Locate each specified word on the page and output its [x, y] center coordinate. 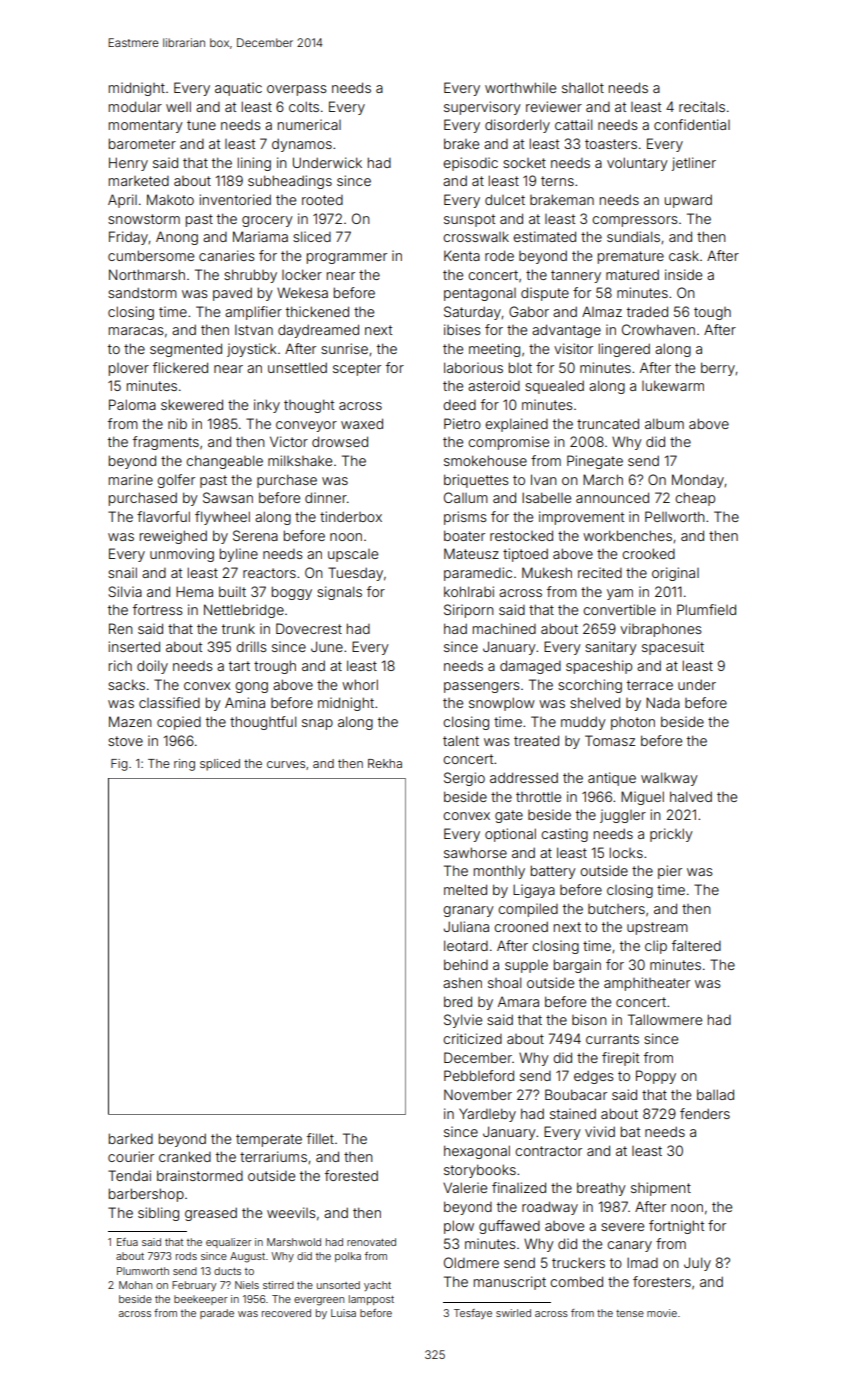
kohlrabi [469, 591]
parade [217, 1314]
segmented [186, 350]
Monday [698, 481]
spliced [220, 765]
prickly [671, 835]
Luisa [343, 1313]
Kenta [462, 255]
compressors [635, 221]
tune [201, 125]
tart [239, 666]
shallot [583, 87]
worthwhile [520, 87]
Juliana [466, 926]
